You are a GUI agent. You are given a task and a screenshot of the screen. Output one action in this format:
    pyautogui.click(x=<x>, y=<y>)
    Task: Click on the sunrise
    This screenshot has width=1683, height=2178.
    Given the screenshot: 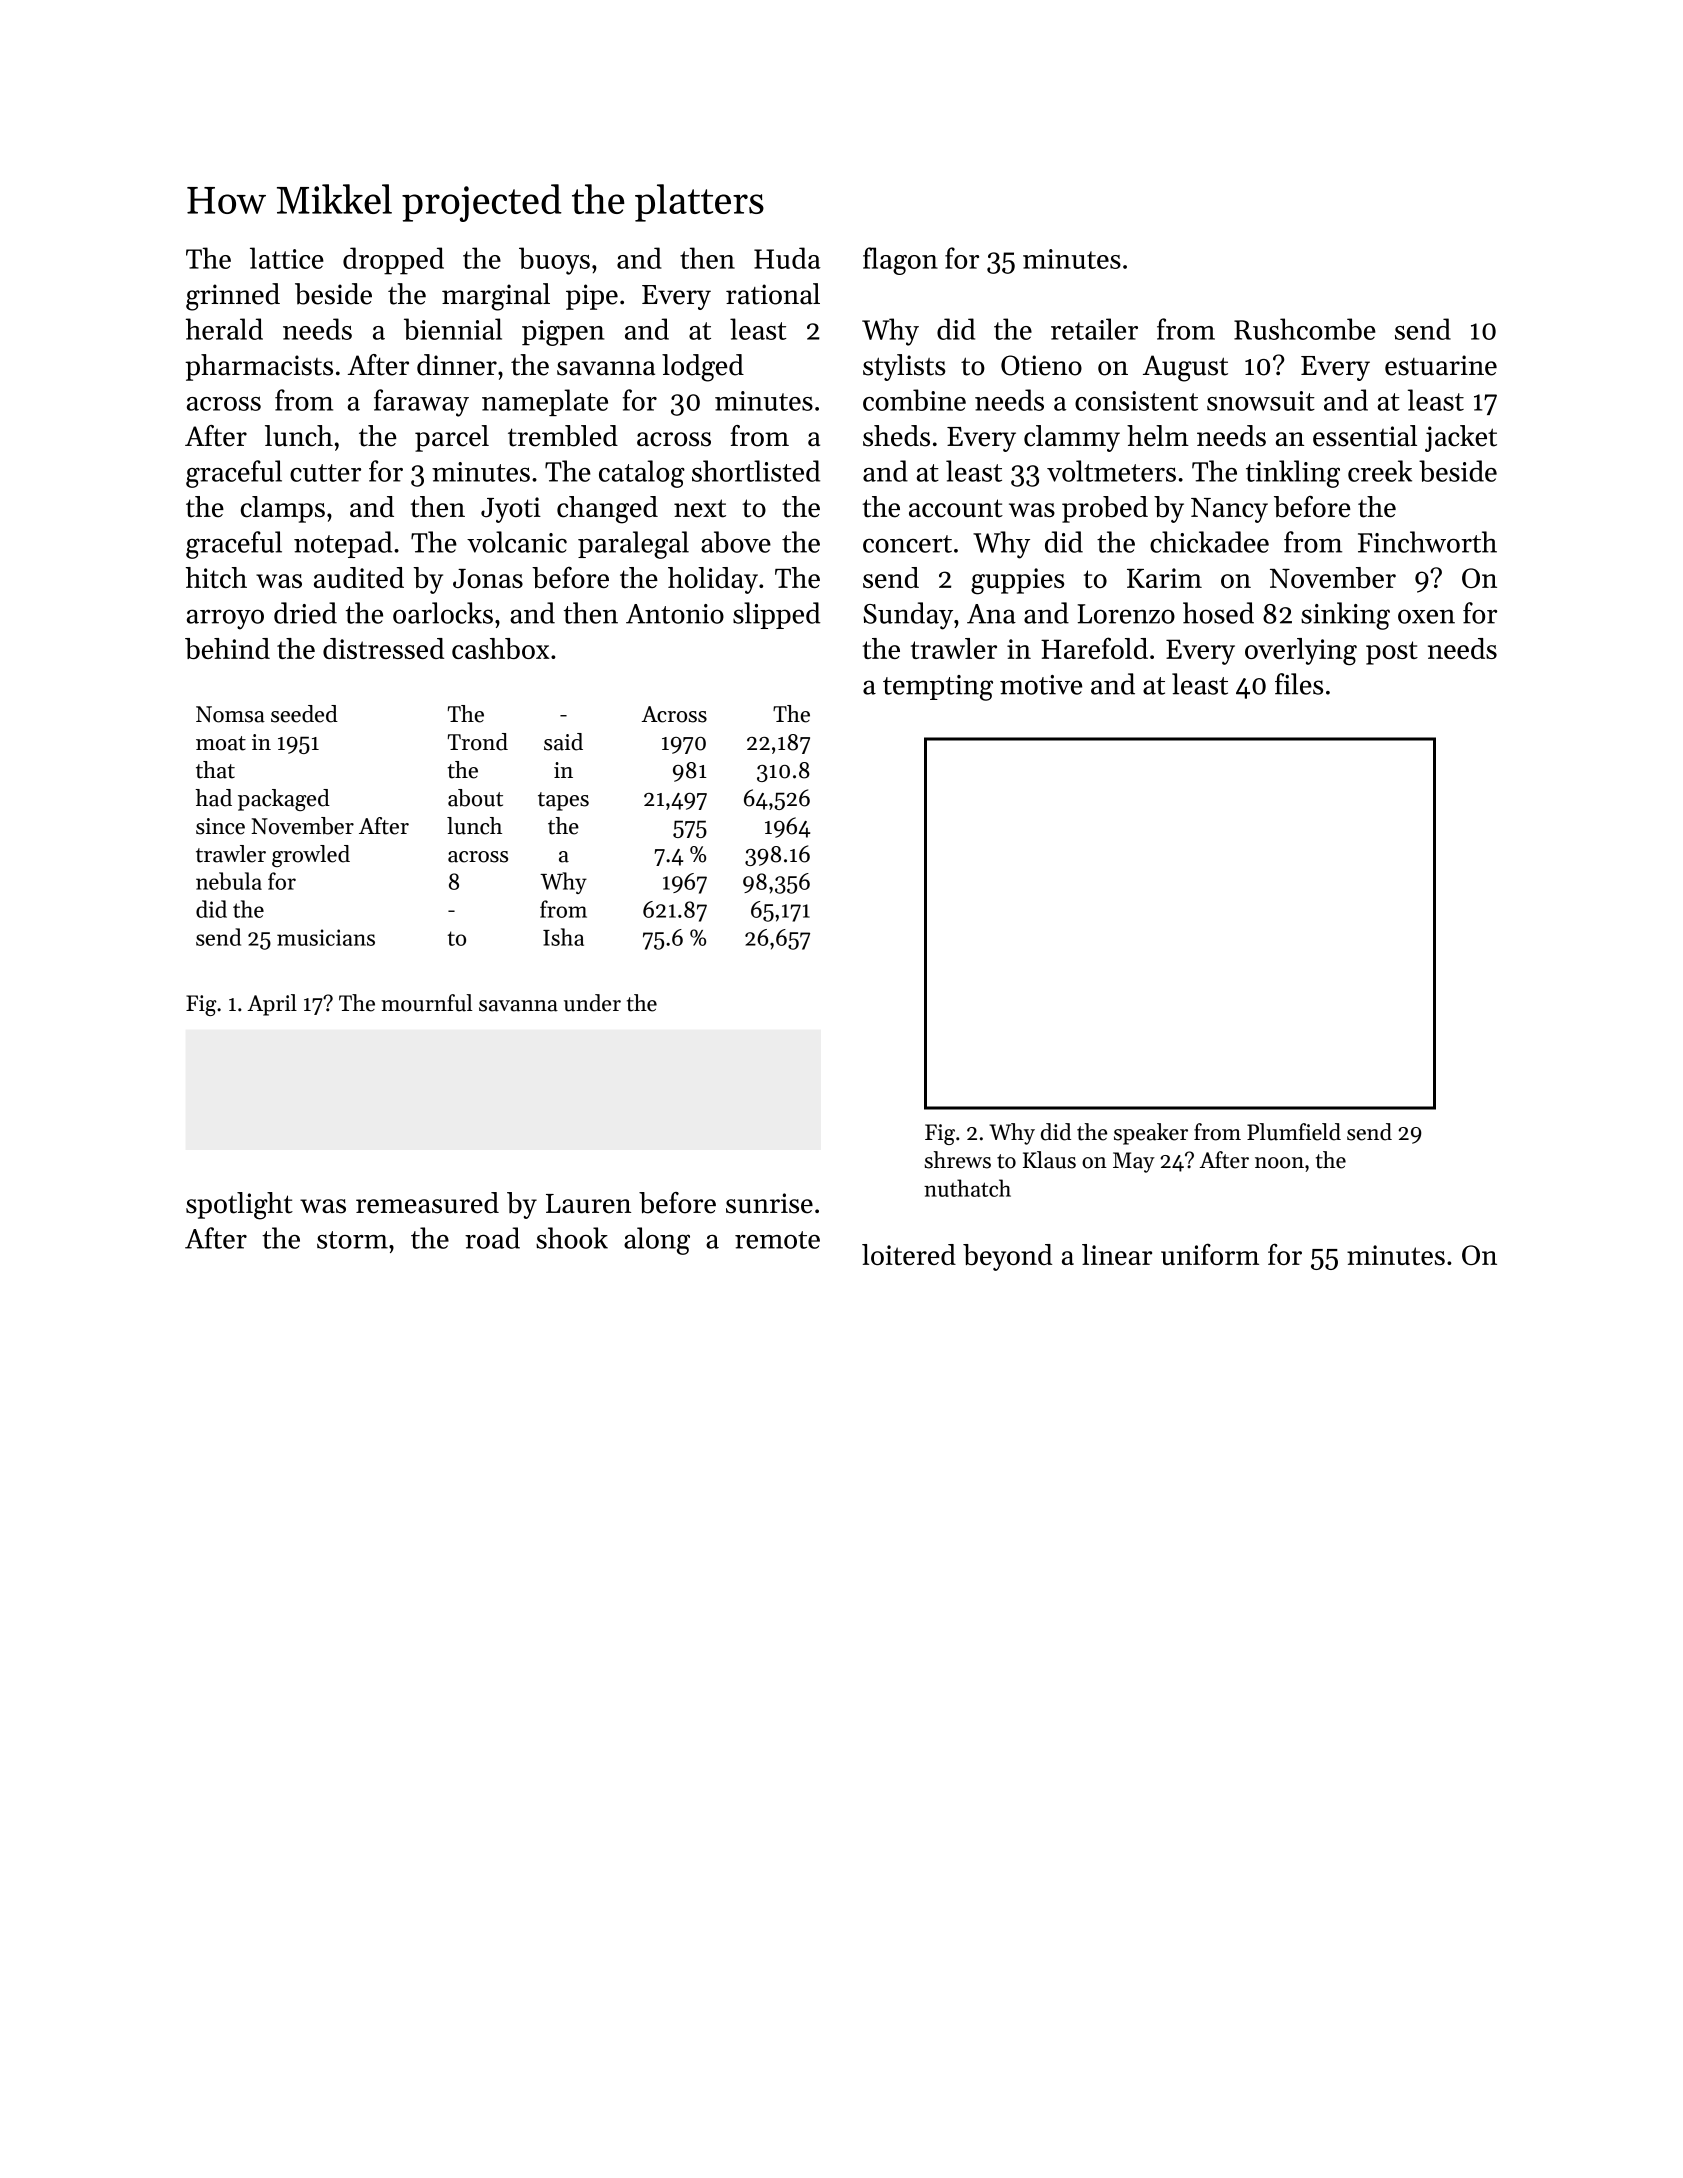 What is the action you would take?
    pyautogui.click(x=769, y=1203)
